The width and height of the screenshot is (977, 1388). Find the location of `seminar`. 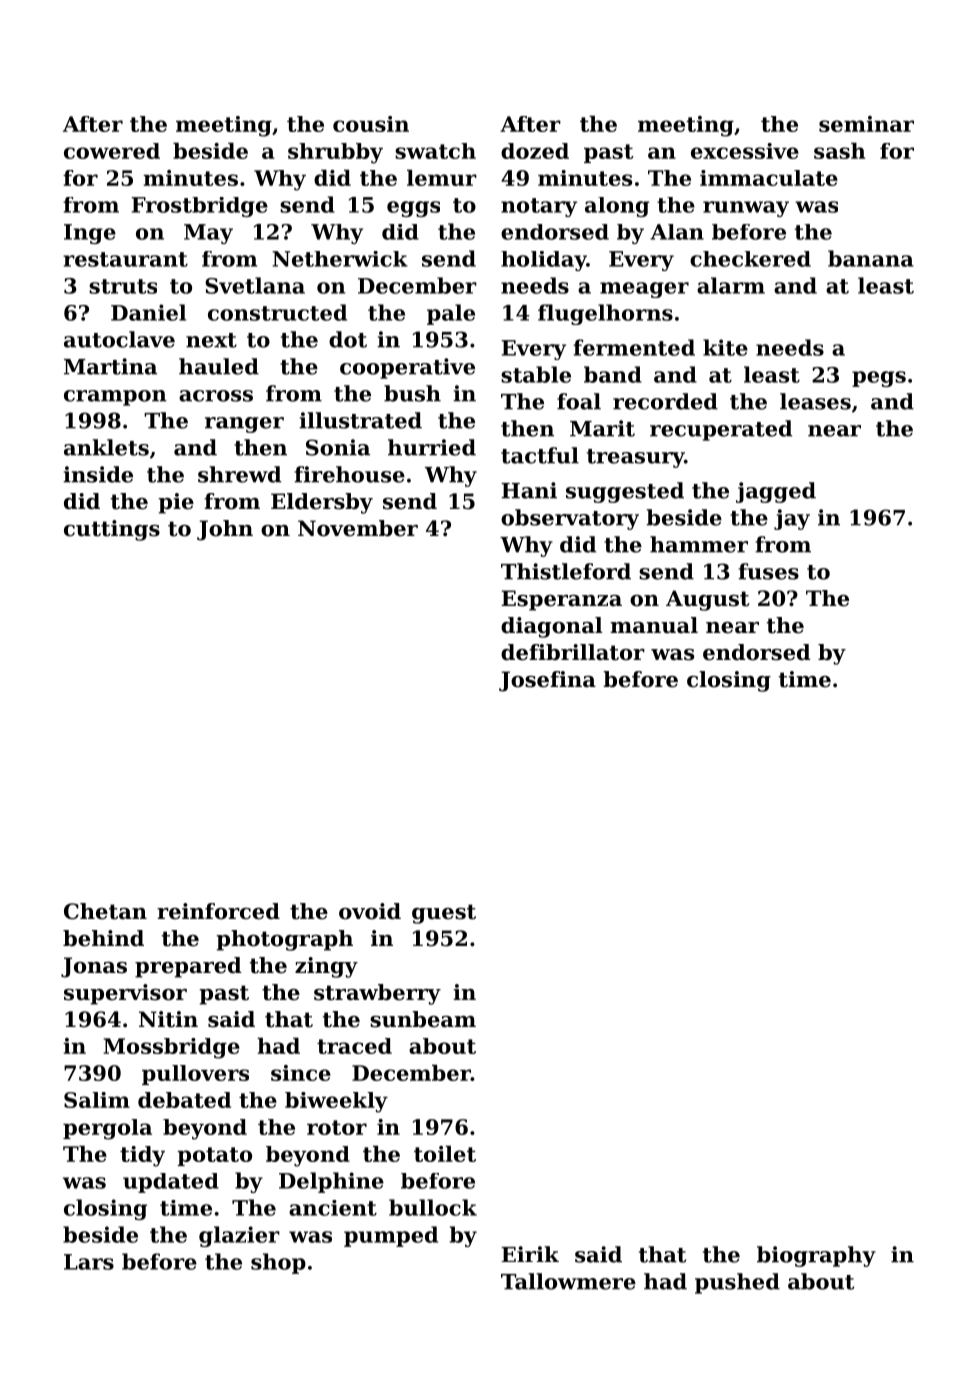

seminar is located at coordinates (866, 124).
